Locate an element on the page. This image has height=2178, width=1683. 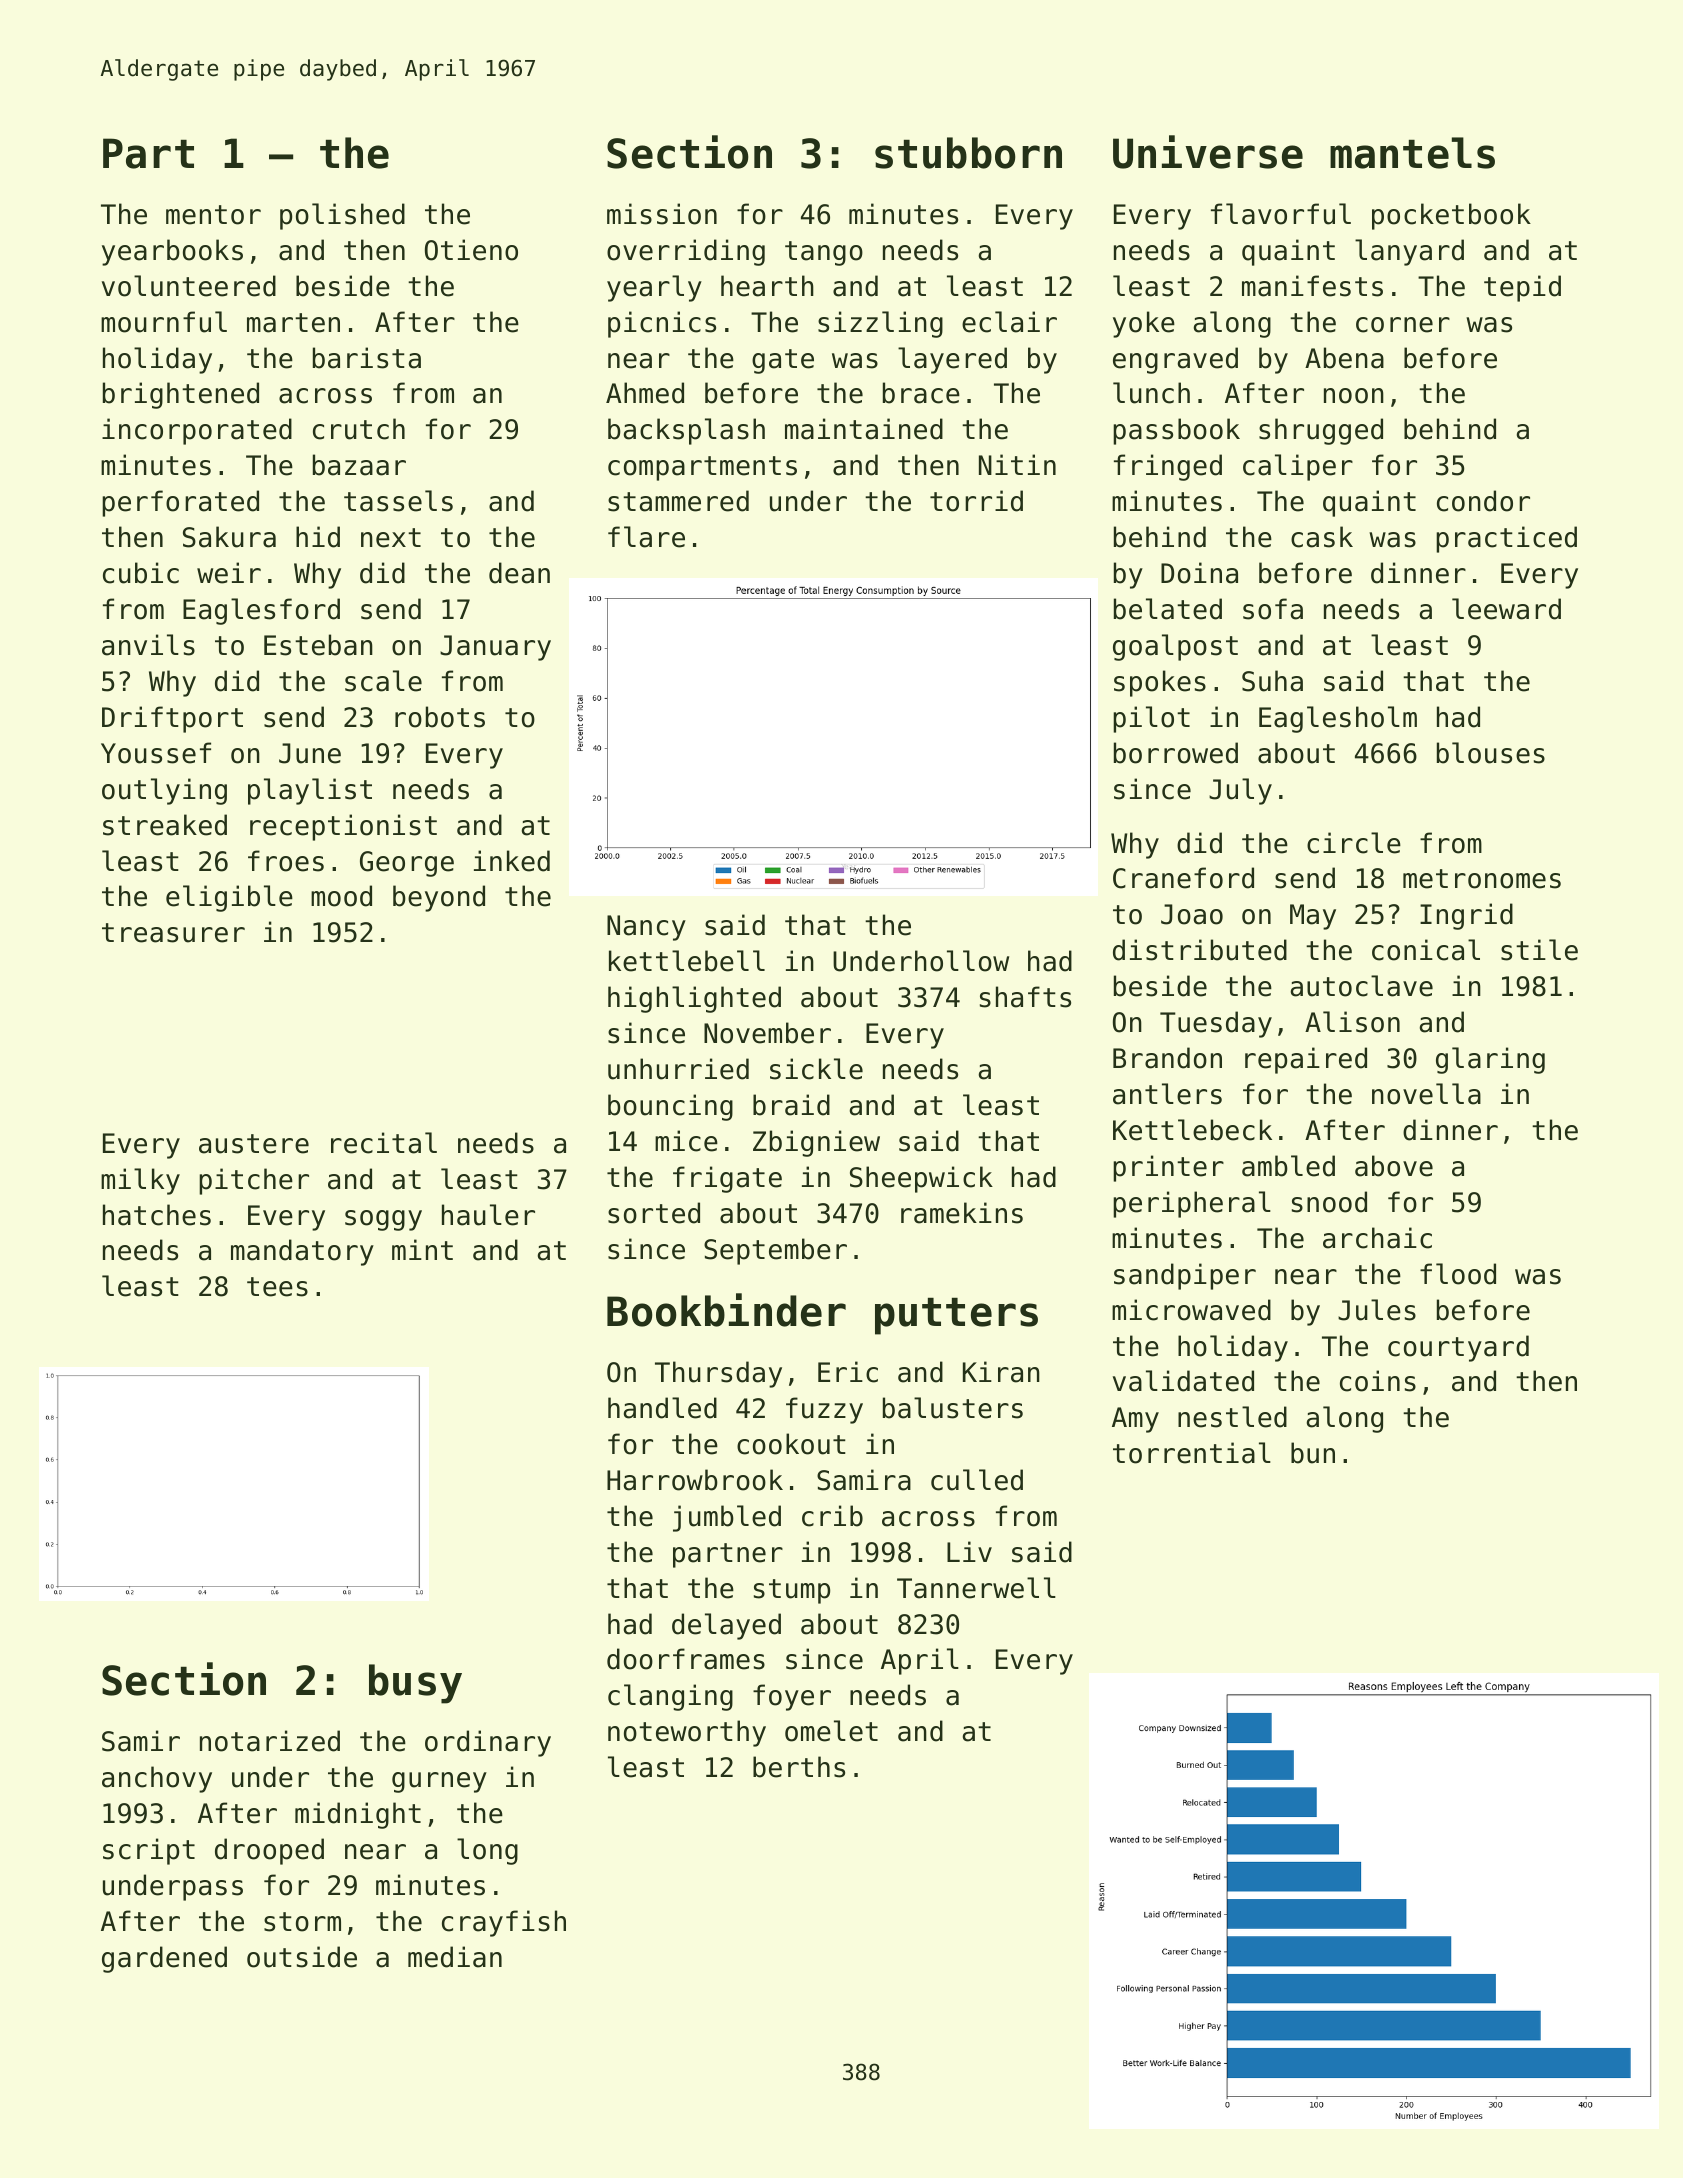
stubborn is located at coordinates (968, 153).
